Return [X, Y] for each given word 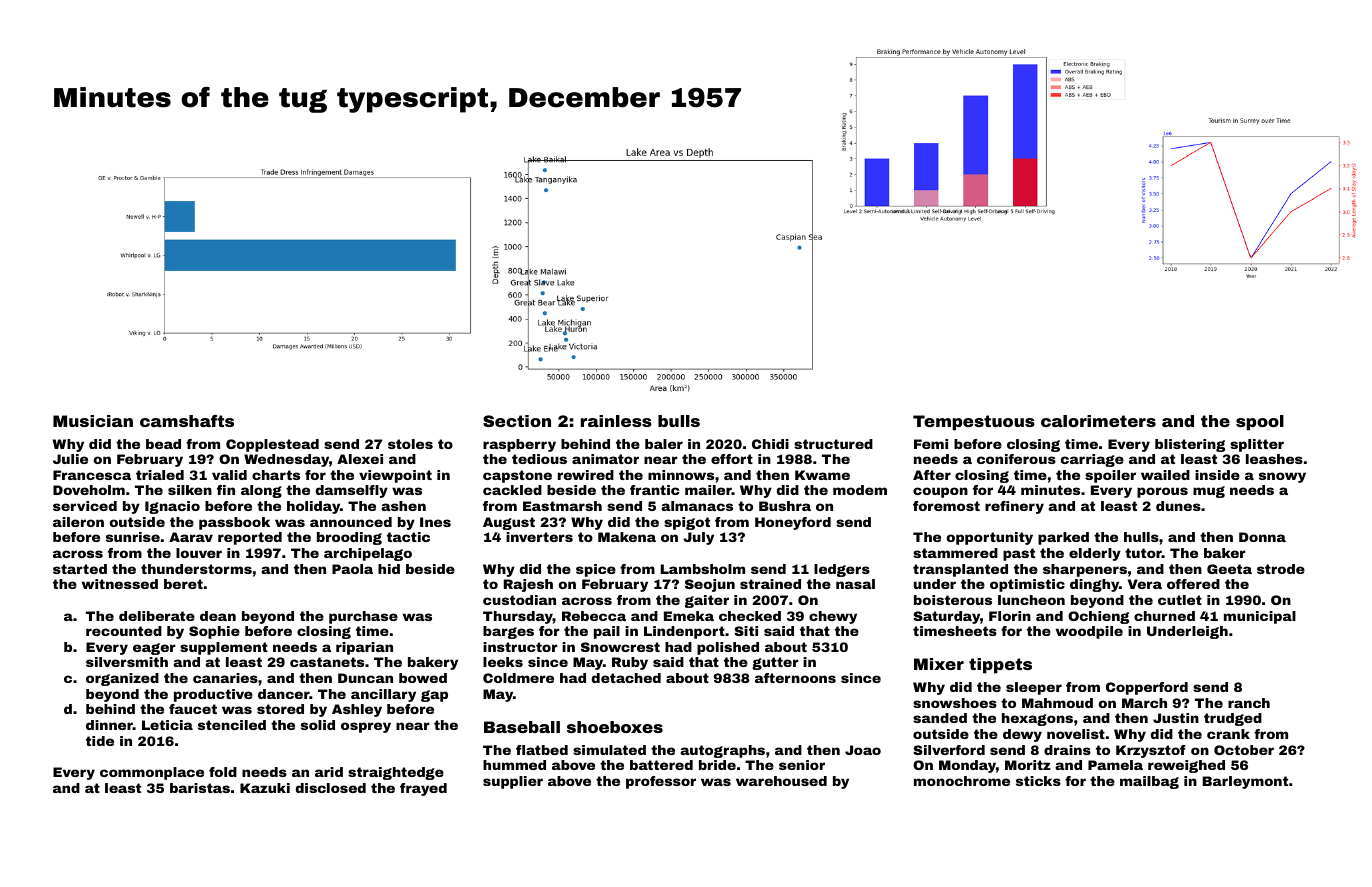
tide [100, 741]
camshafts [187, 421]
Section [517, 421]
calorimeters [1098, 421]
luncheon [1031, 600]
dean [218, 616]
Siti [746, 631]
